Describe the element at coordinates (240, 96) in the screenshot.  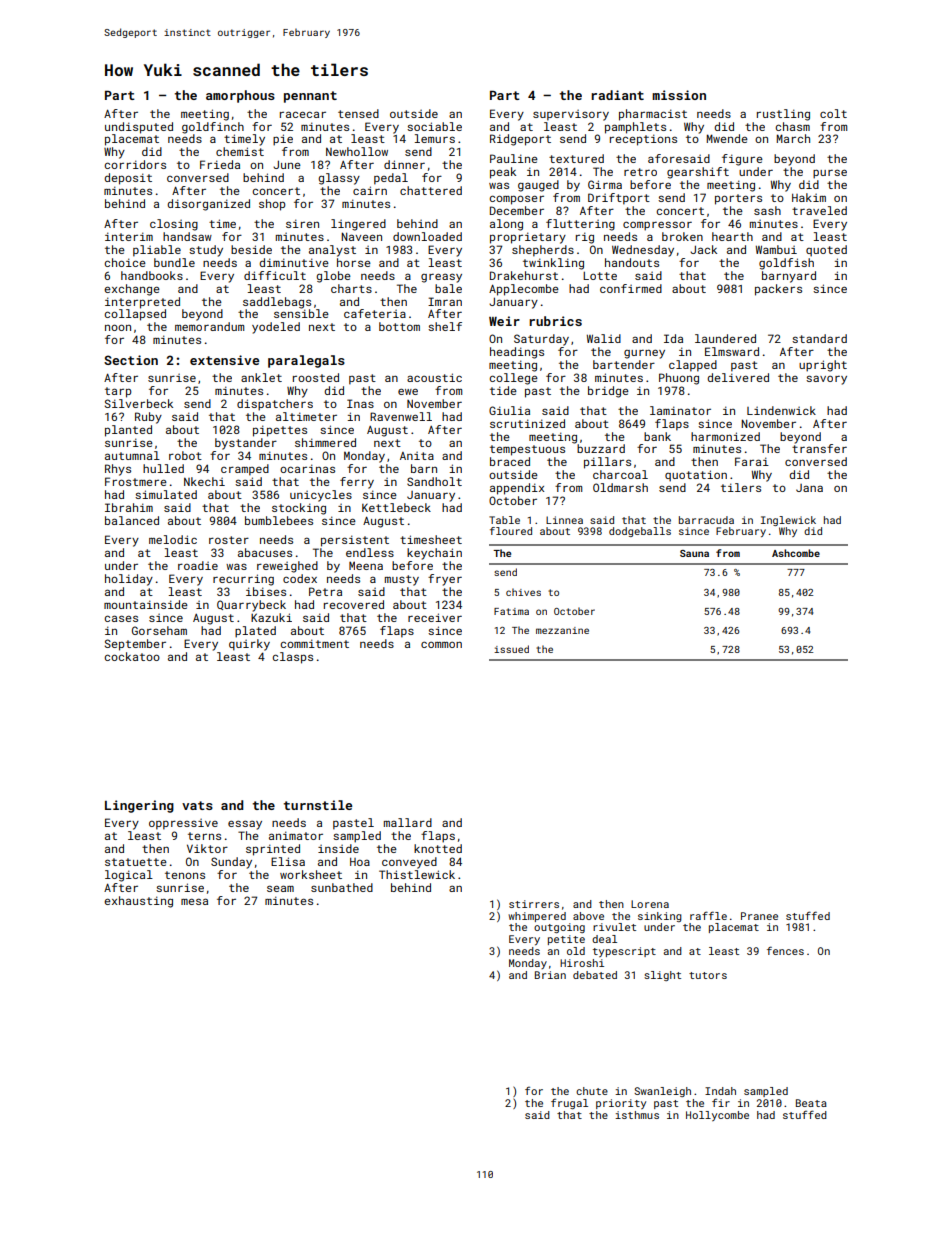
I see `amorphous` at that location.
